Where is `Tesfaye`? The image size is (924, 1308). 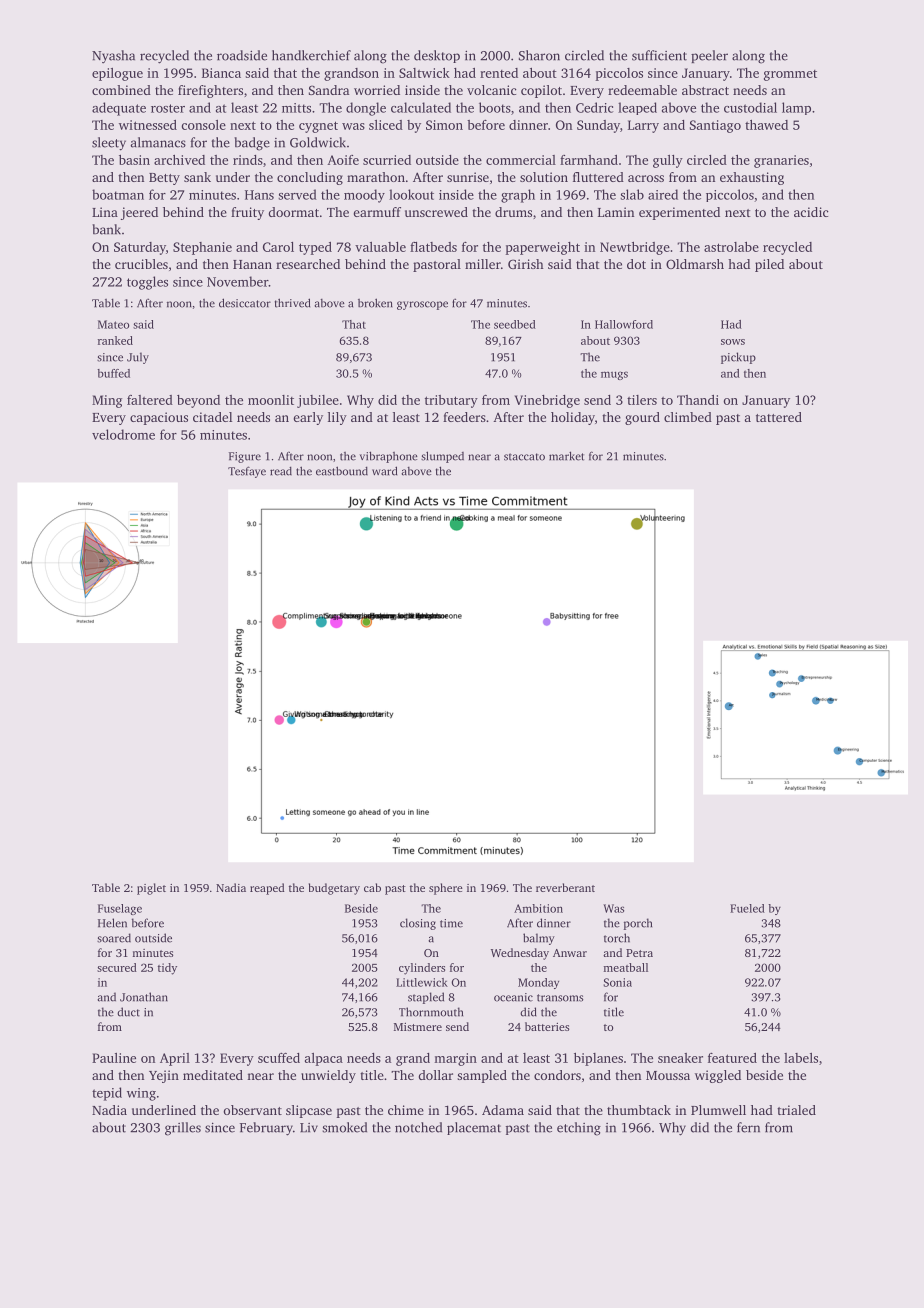
Tesfaye is located at coordinates (247, 472).
